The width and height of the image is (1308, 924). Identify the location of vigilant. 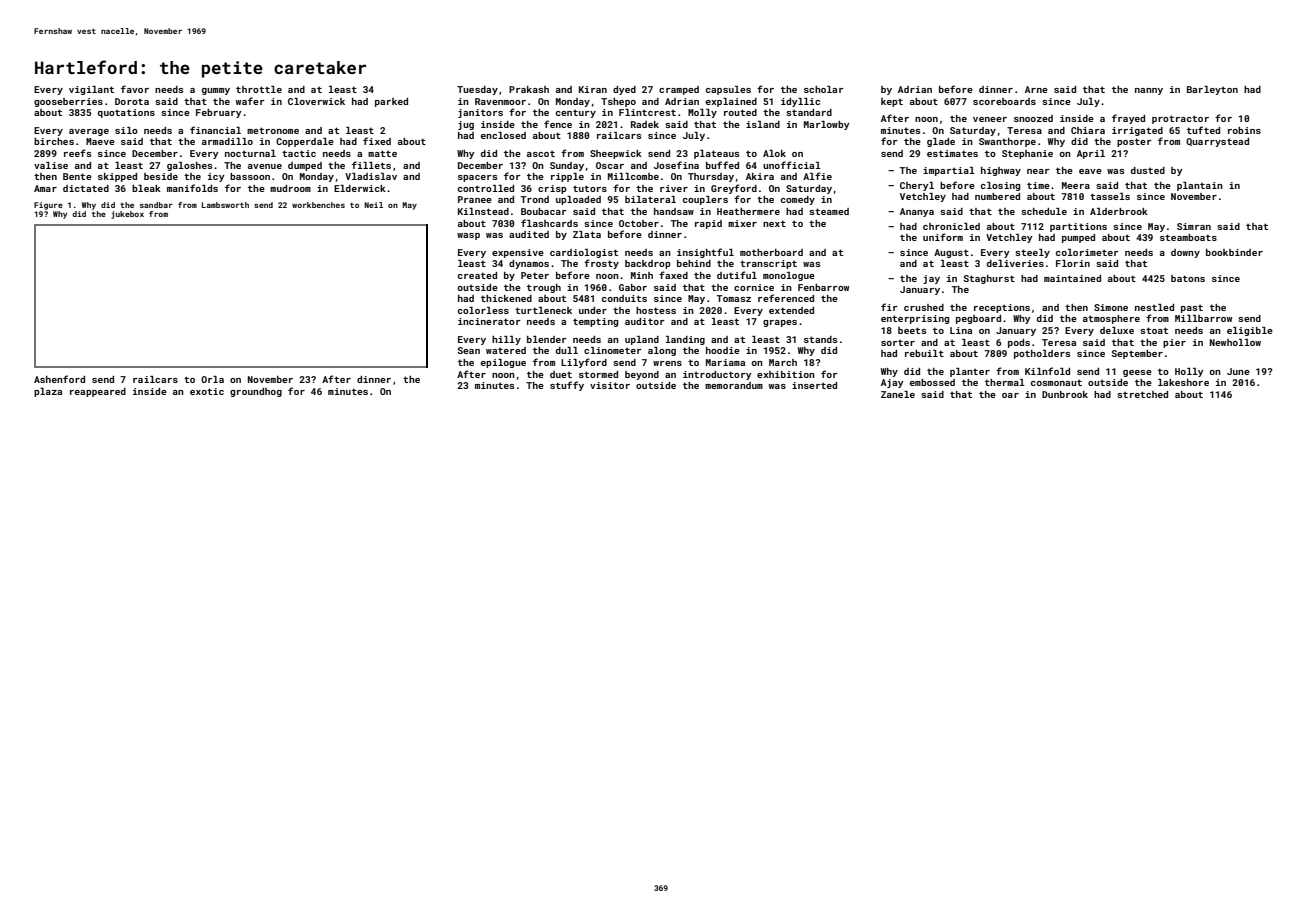
(91, 90).
